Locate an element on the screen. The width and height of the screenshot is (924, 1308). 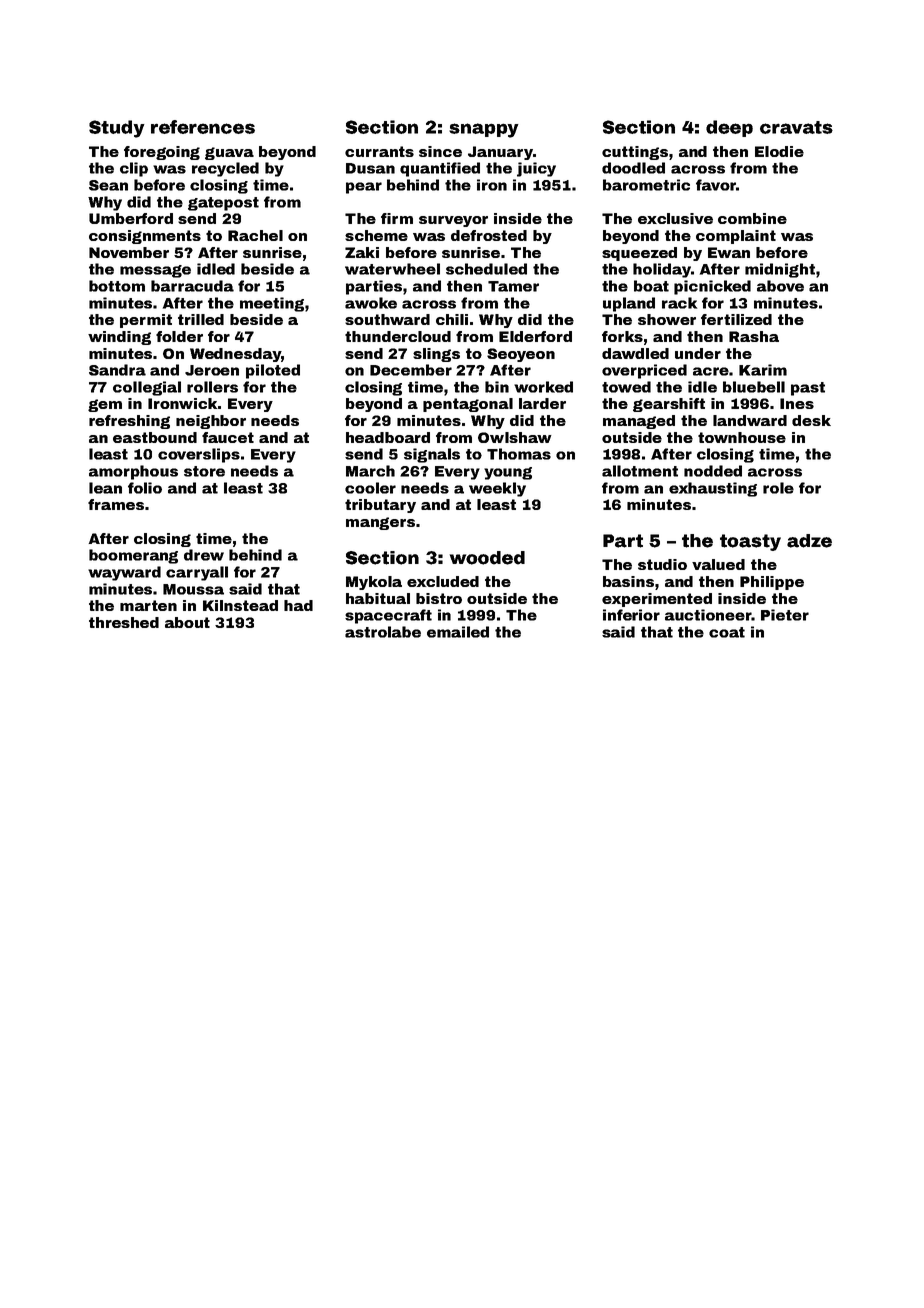
midnight is located at coordinates (780, 270).
